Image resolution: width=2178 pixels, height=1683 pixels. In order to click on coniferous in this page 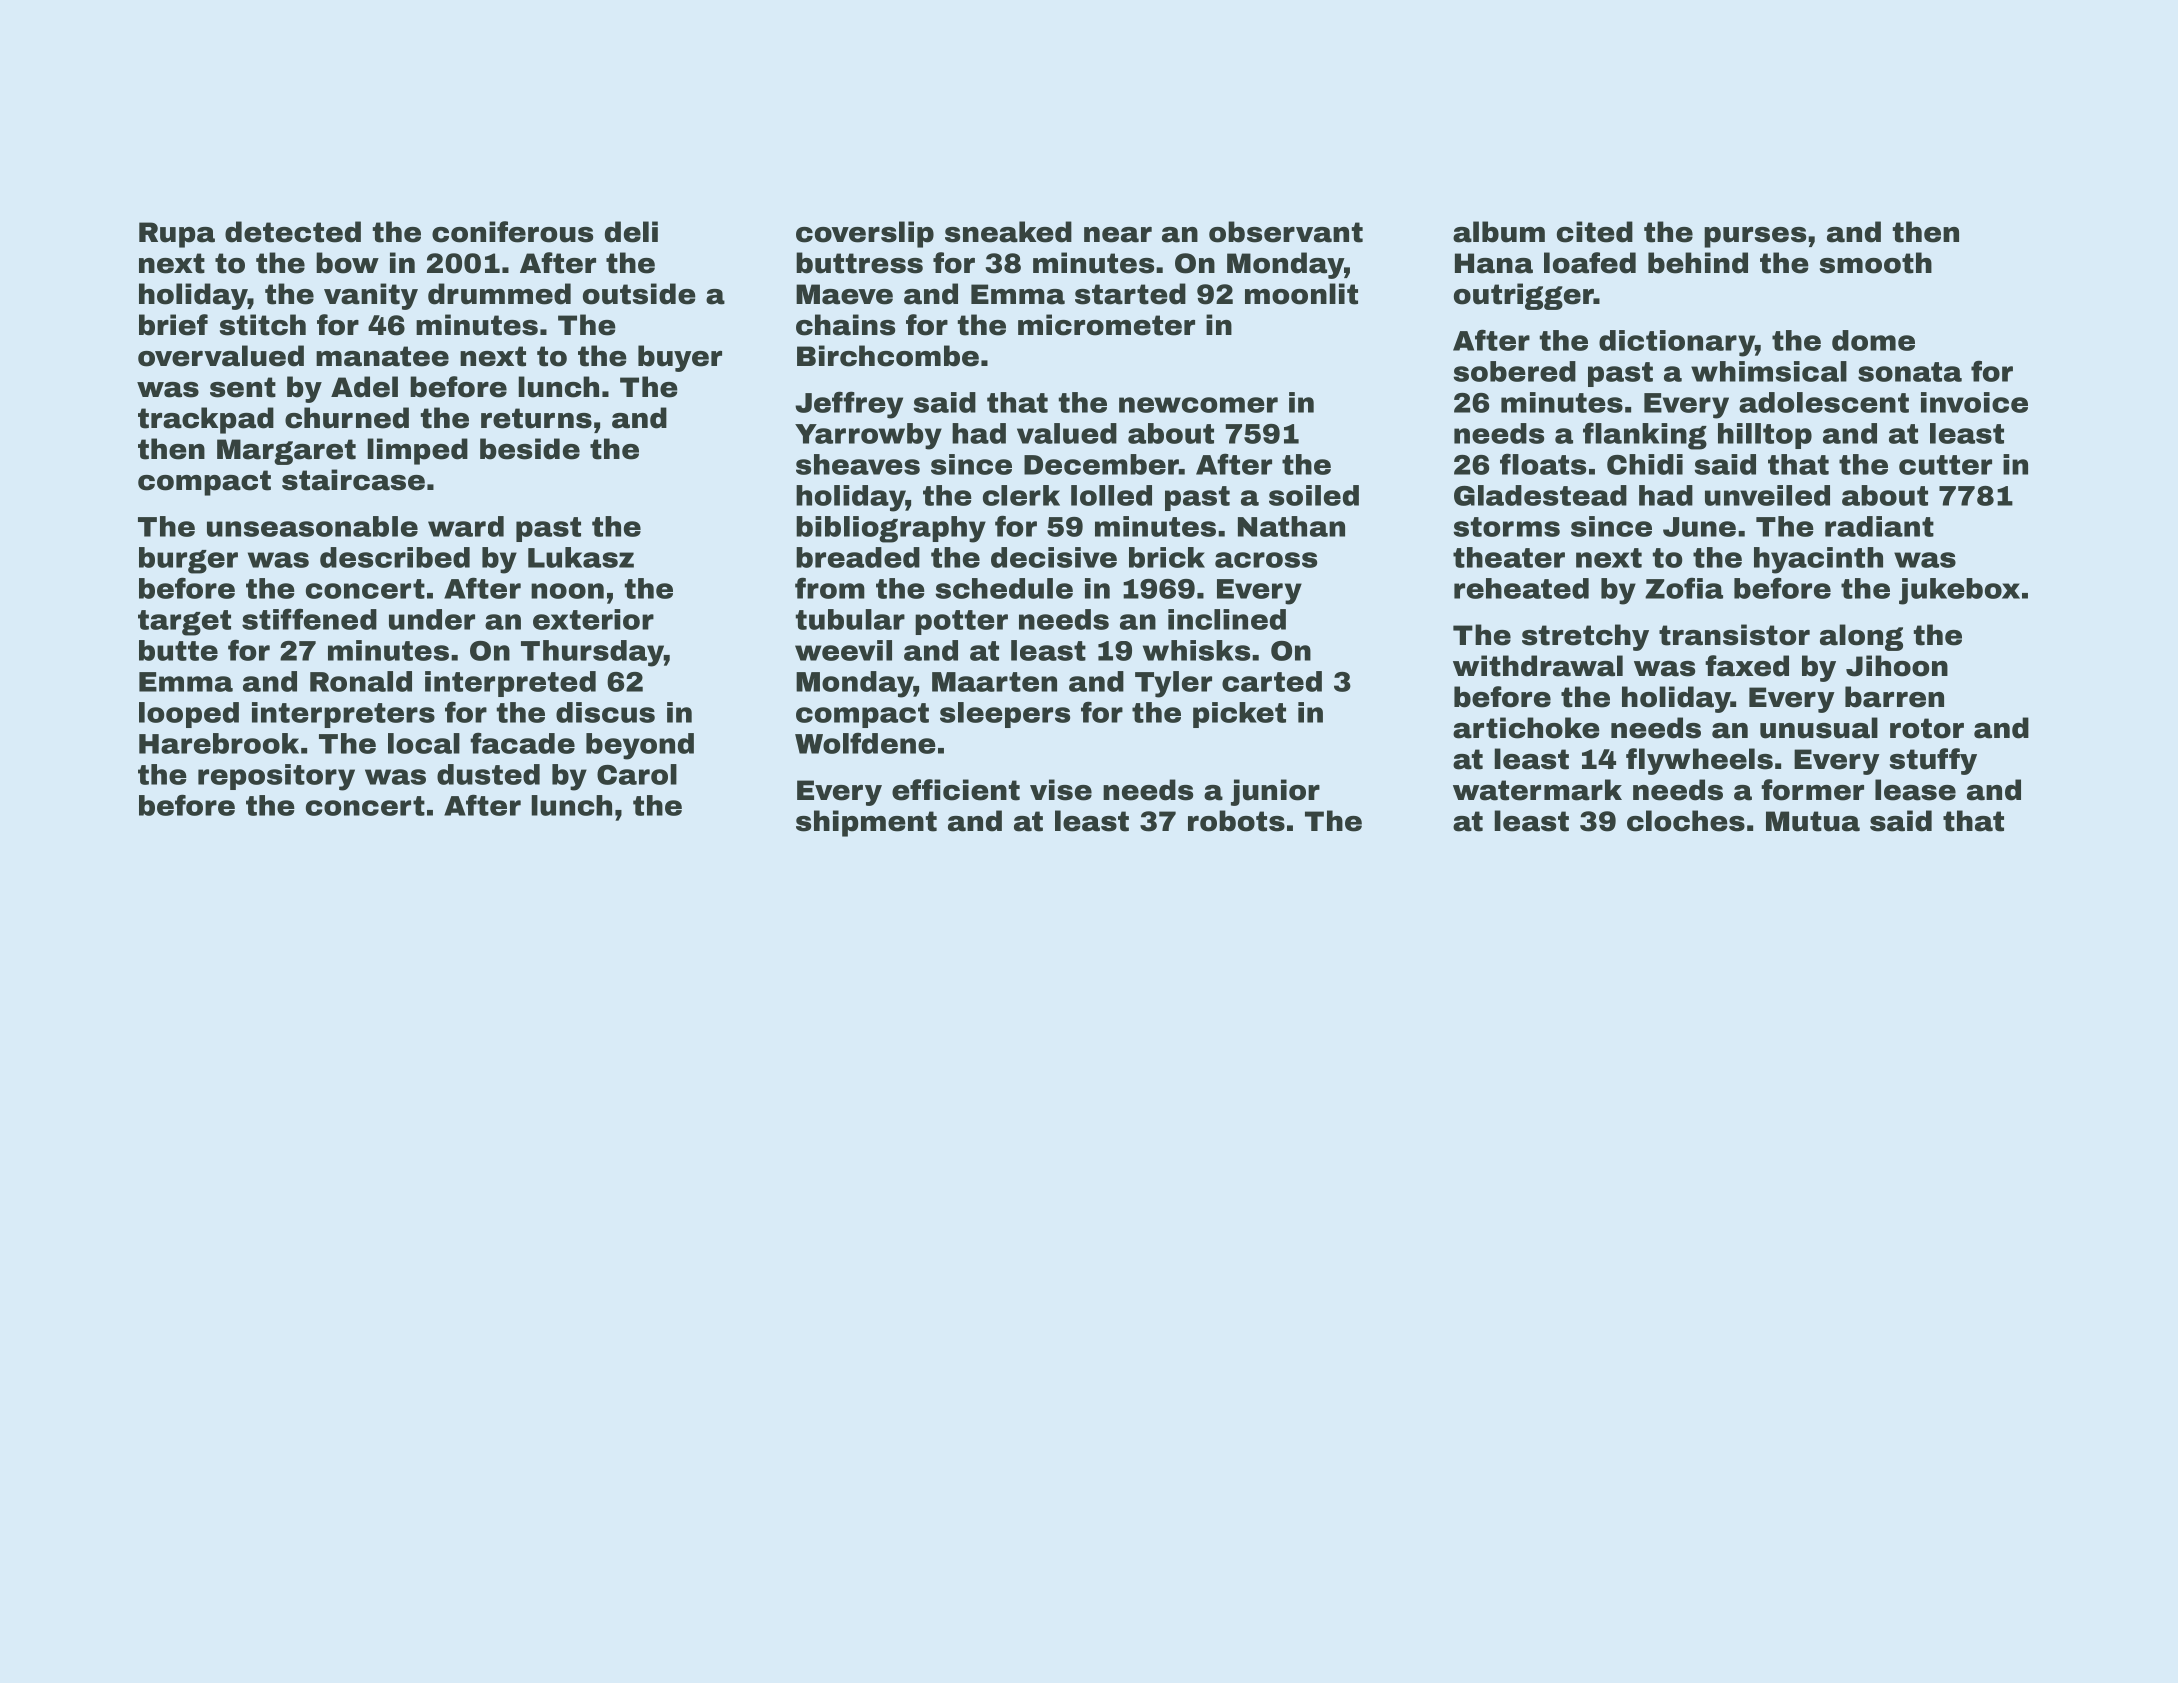, I will do `click(512, 232)`.
